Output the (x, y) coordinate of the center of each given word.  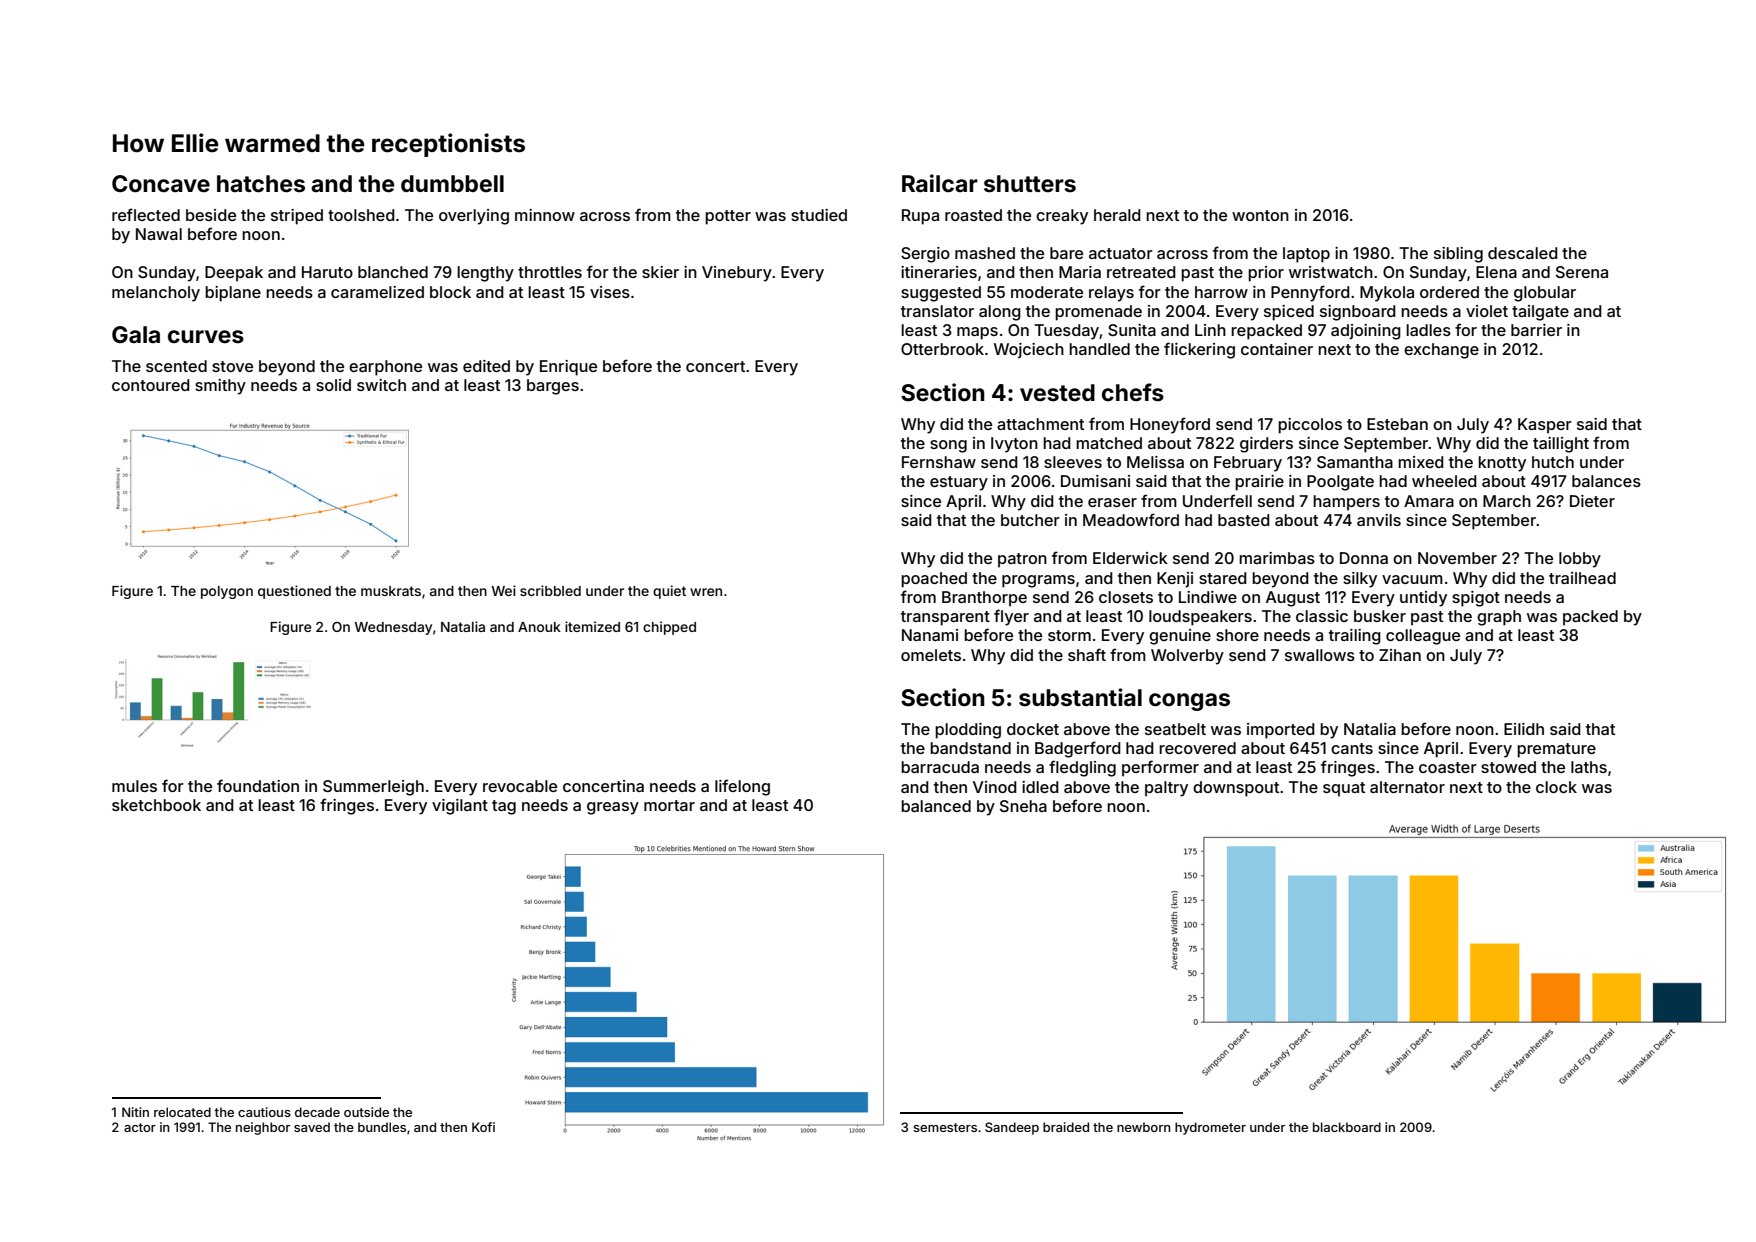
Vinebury (737, 274)
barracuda (940, 767)
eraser (1112, 502)
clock (1556, 787)
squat (1344, 789)
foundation (258, 785)
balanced (936, 806)
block (450, 292)
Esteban (1397, 424)
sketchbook (156, 805)
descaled (1523, 253)
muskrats (391, 591)
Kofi (483, 1127)
